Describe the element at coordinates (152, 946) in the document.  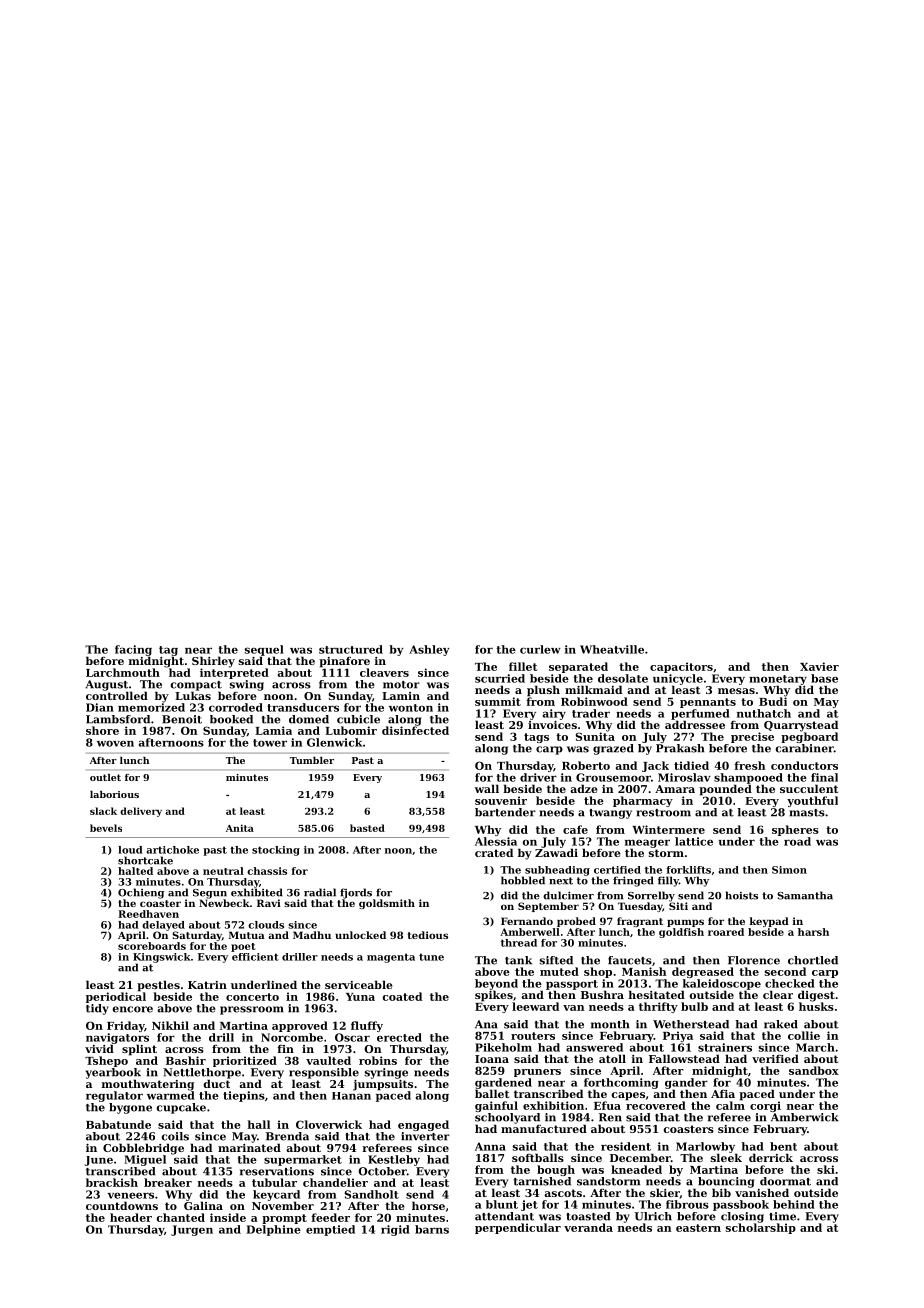
I see `scoreboards` at that location.
